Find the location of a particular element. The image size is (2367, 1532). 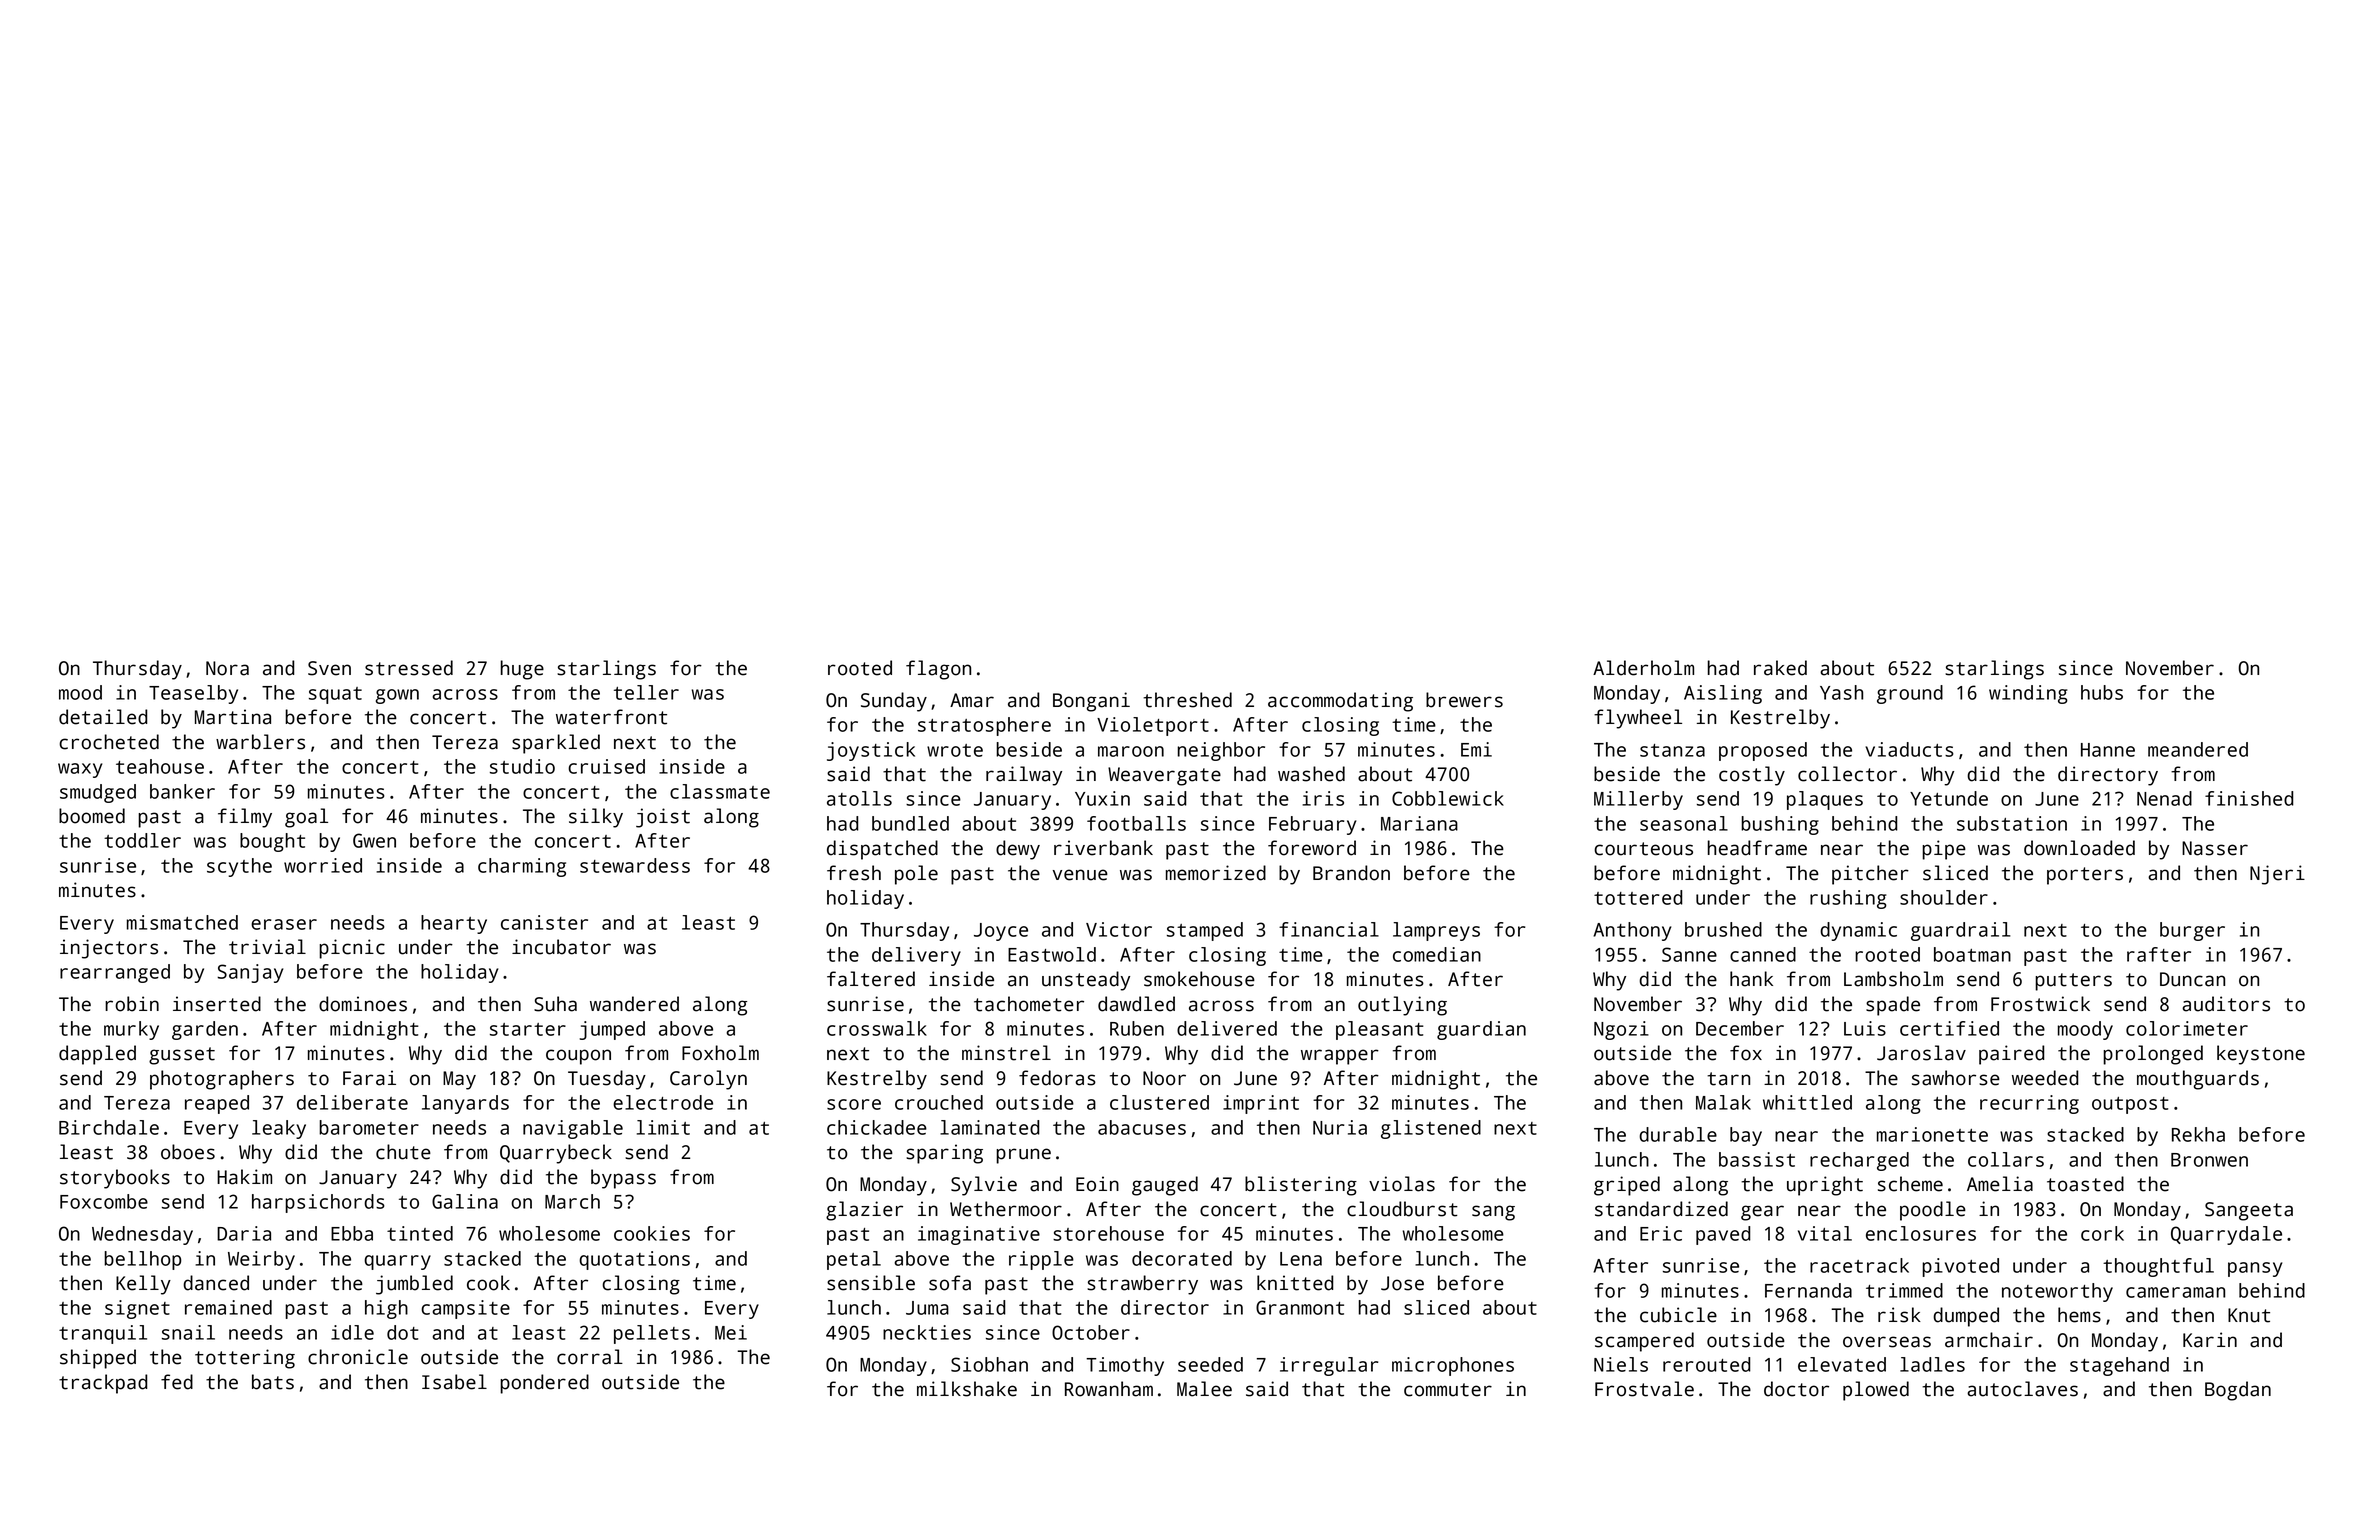

Nora is located at coordinates (227, 668).
